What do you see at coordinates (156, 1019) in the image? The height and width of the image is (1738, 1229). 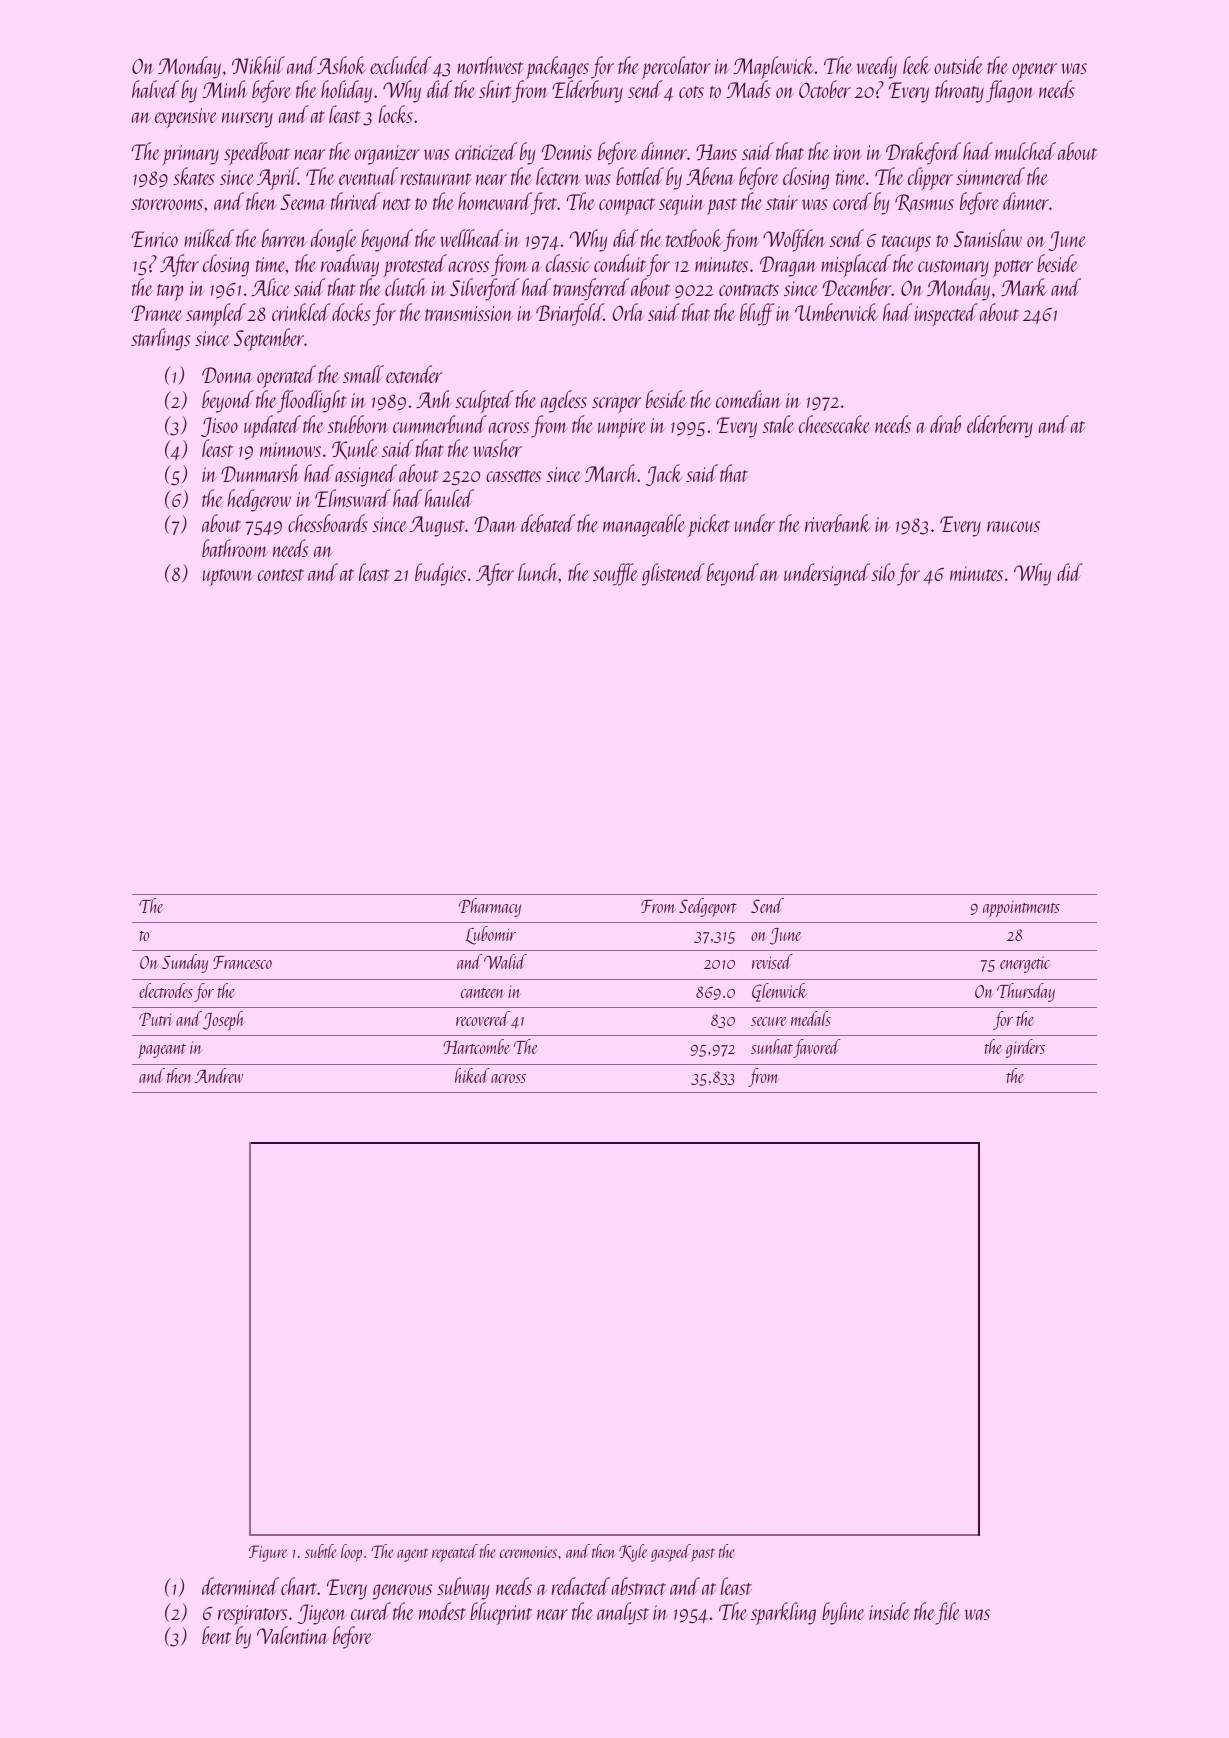 I see `Putri` at bounding box center [156, 1019].
